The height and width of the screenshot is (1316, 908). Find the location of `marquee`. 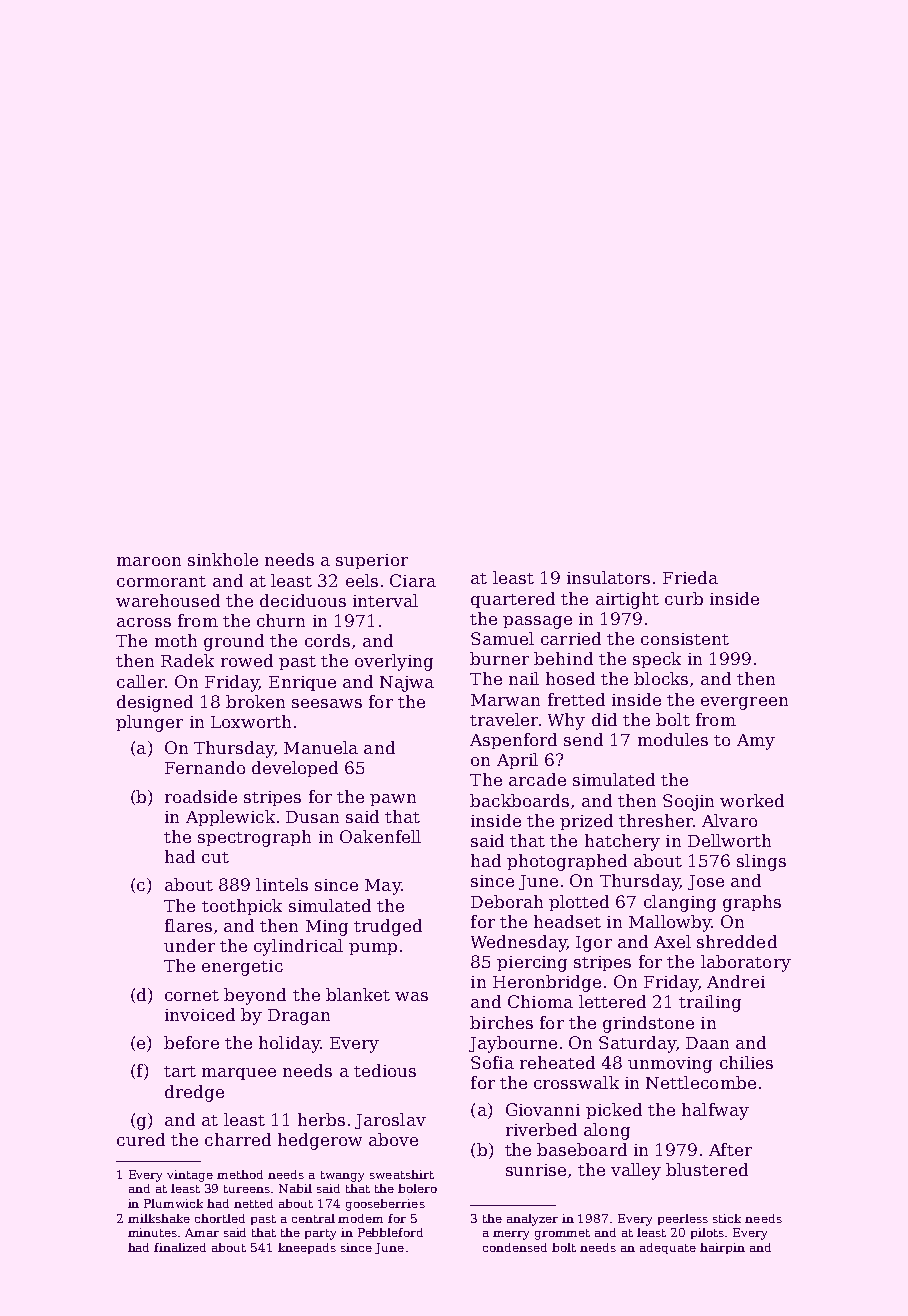

marquee is located at coordinates (239, 1074).
